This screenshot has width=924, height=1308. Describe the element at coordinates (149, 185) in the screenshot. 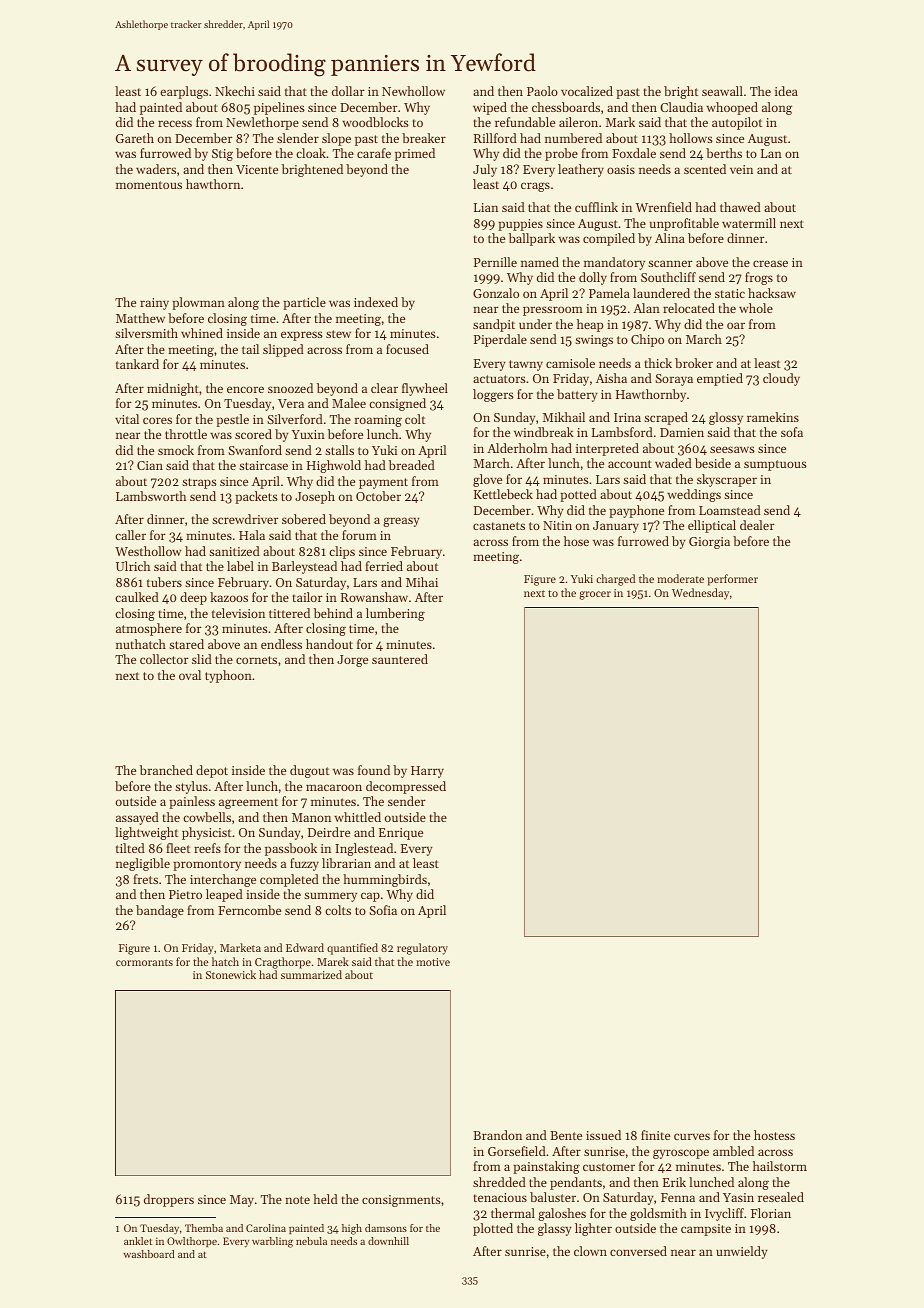

I see `momentous` at that location.
